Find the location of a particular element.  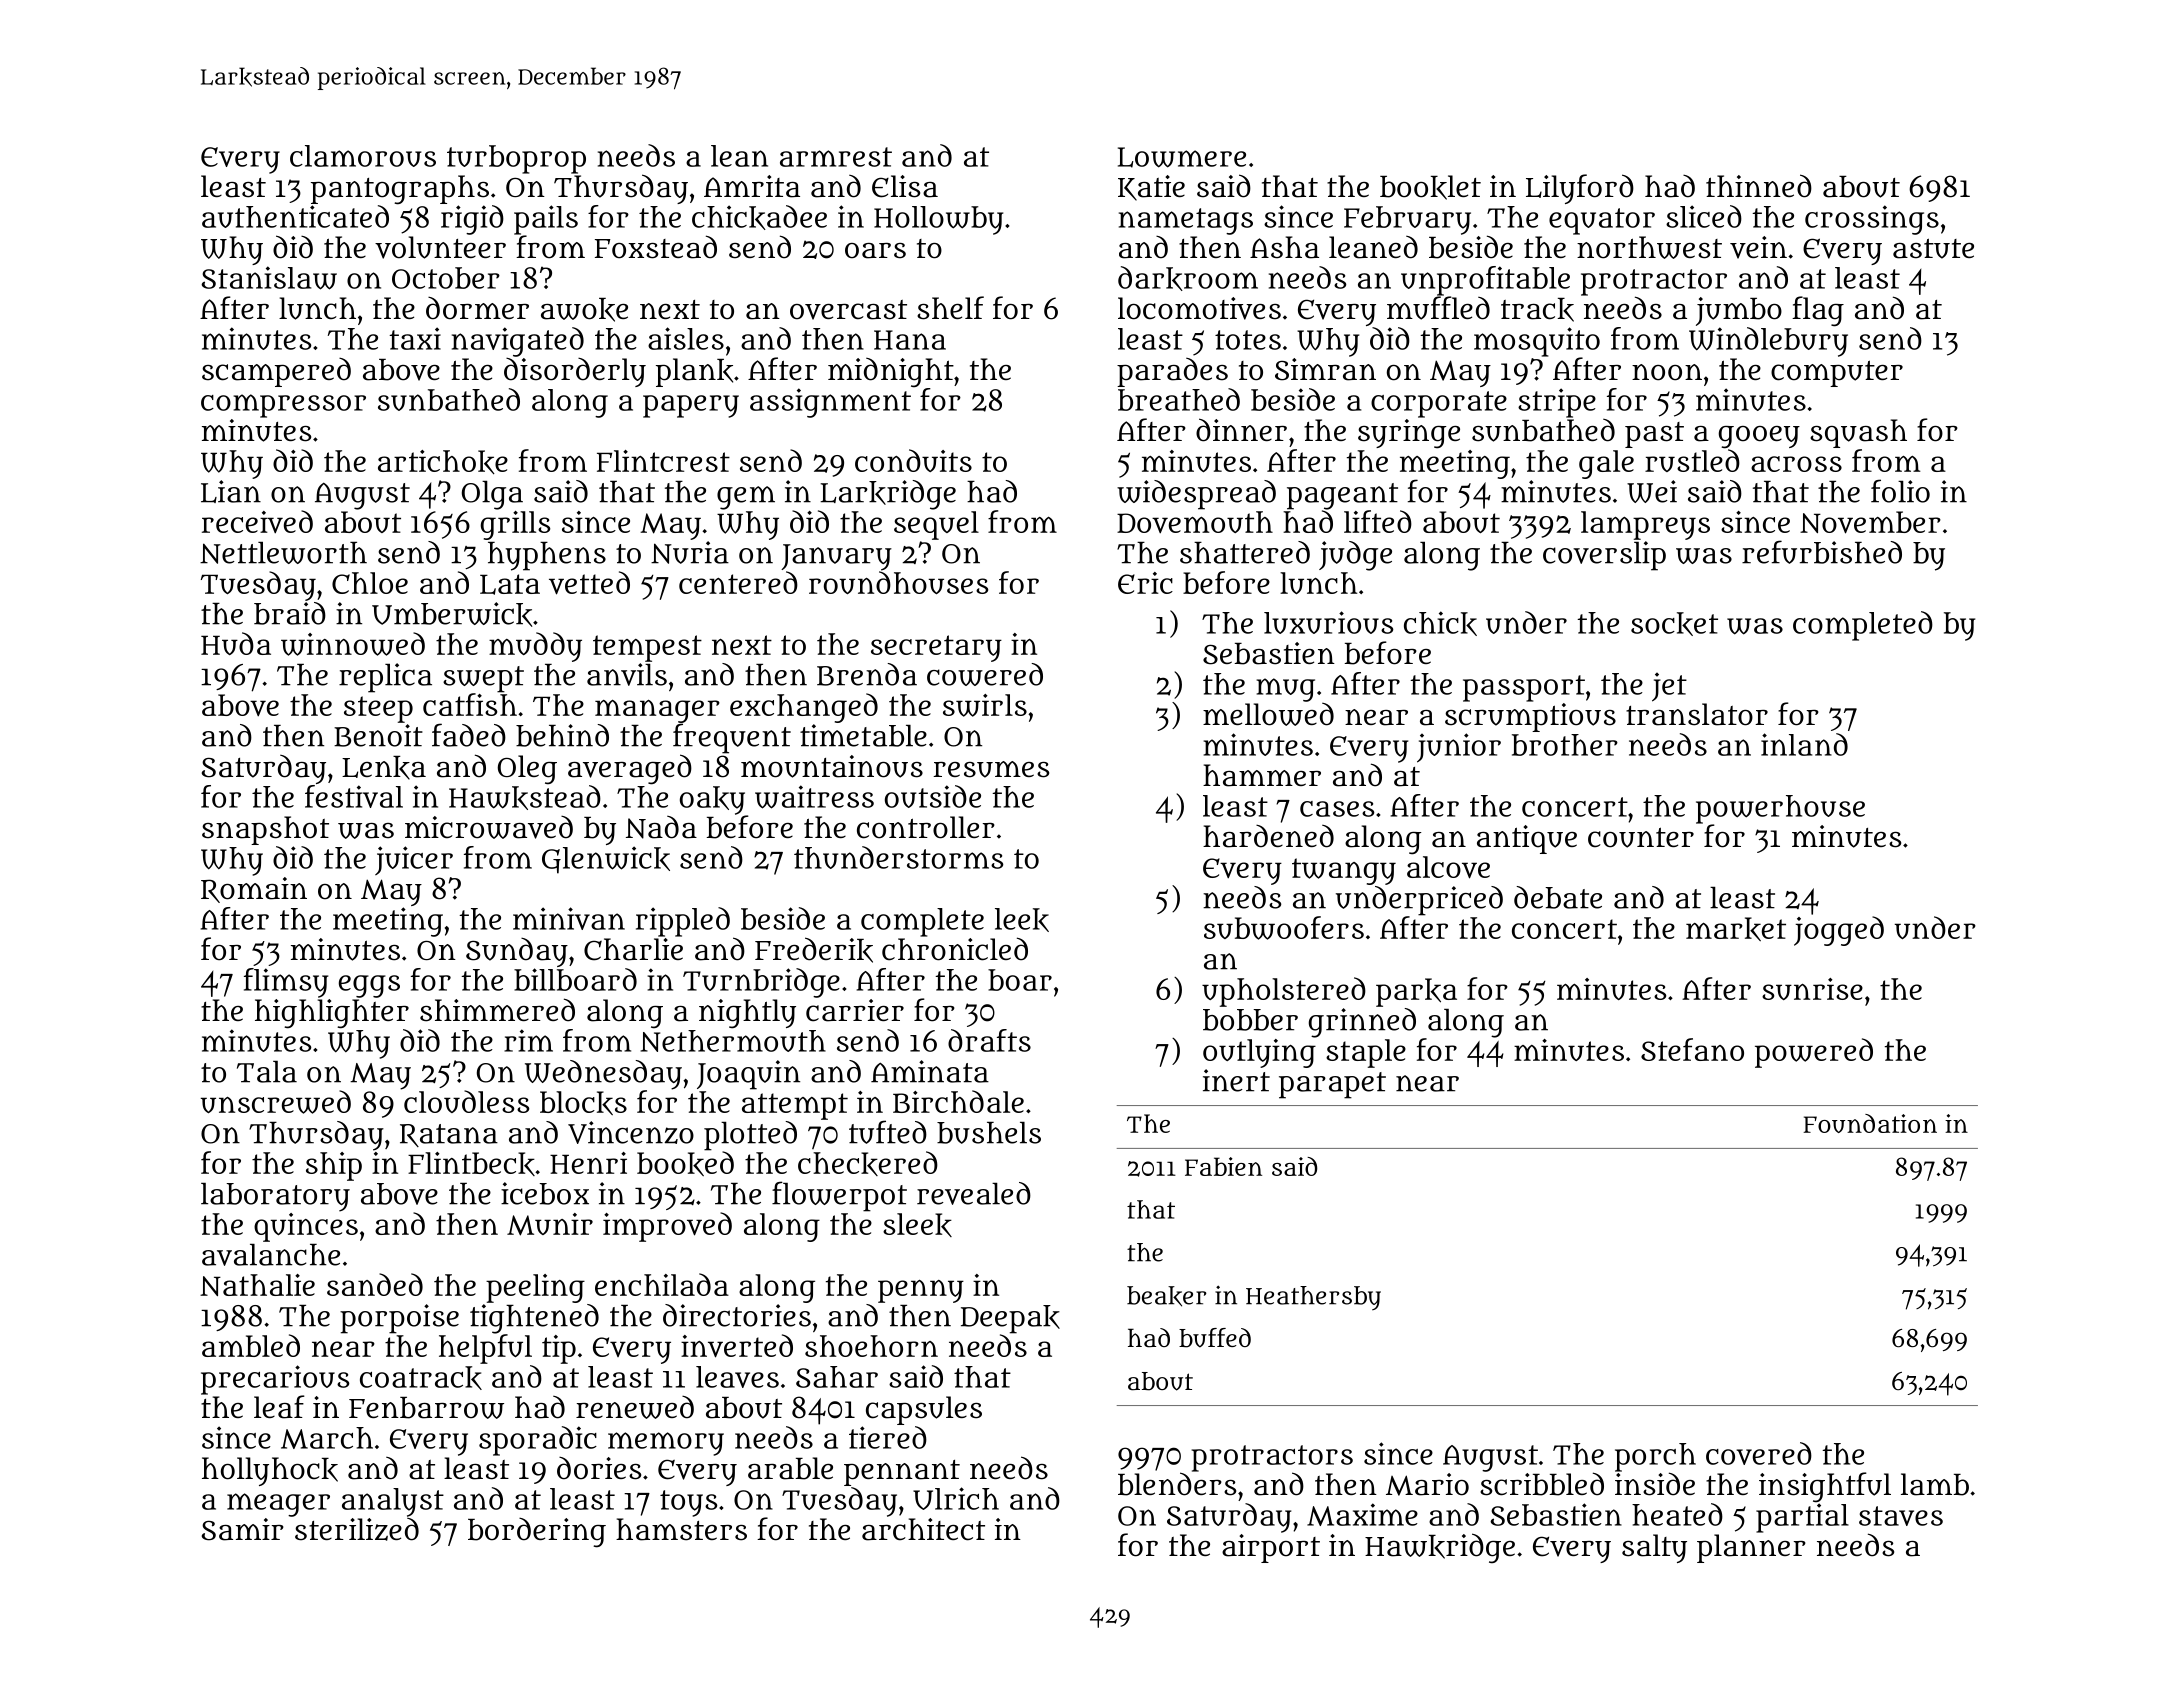

leaf is located at coordinates (279, 1407).
